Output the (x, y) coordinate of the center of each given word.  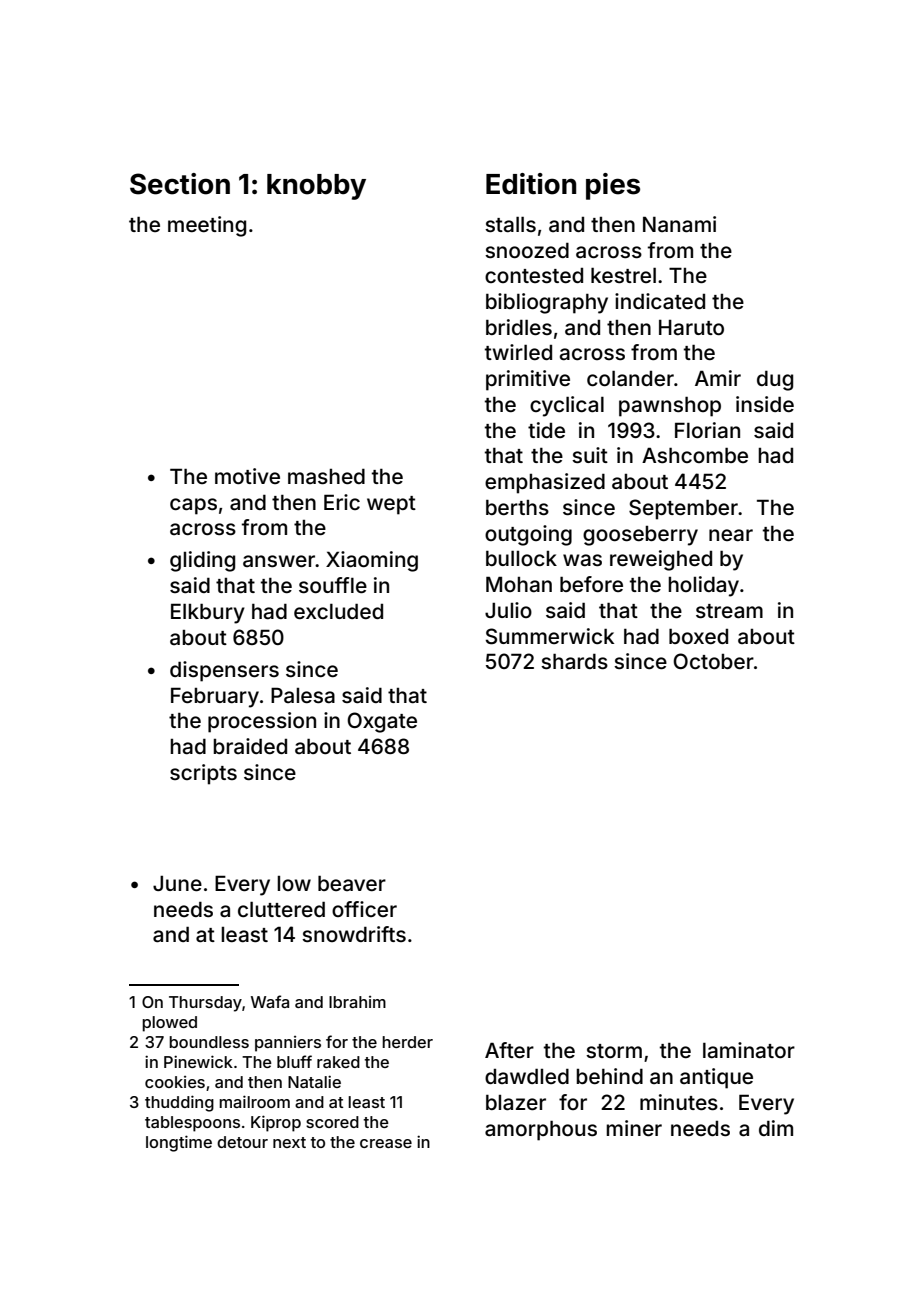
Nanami (679, 224)
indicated (660, 301)
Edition (531, 184)
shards (574, 661)
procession (262, 722)
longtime (179, 1143)
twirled (518, 352)
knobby (316, 187)
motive (247, 476)
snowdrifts (354, 934)
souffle (333, 585)
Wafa (270, 1001)
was (582, 560)
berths (517, 507)
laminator (749, 1050)
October (713, 661)
